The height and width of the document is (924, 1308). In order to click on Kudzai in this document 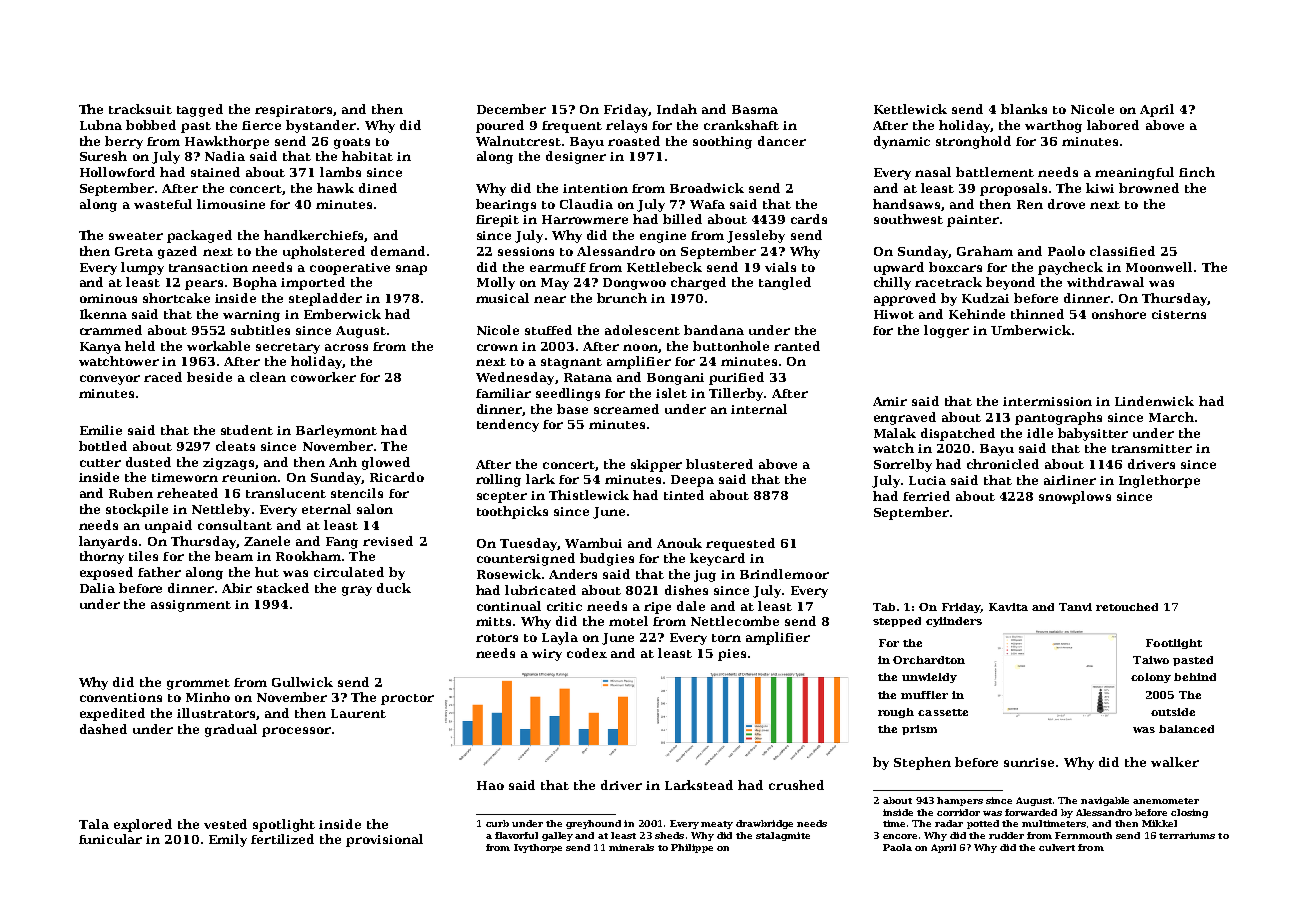, I will do `click(985, 298)`.
